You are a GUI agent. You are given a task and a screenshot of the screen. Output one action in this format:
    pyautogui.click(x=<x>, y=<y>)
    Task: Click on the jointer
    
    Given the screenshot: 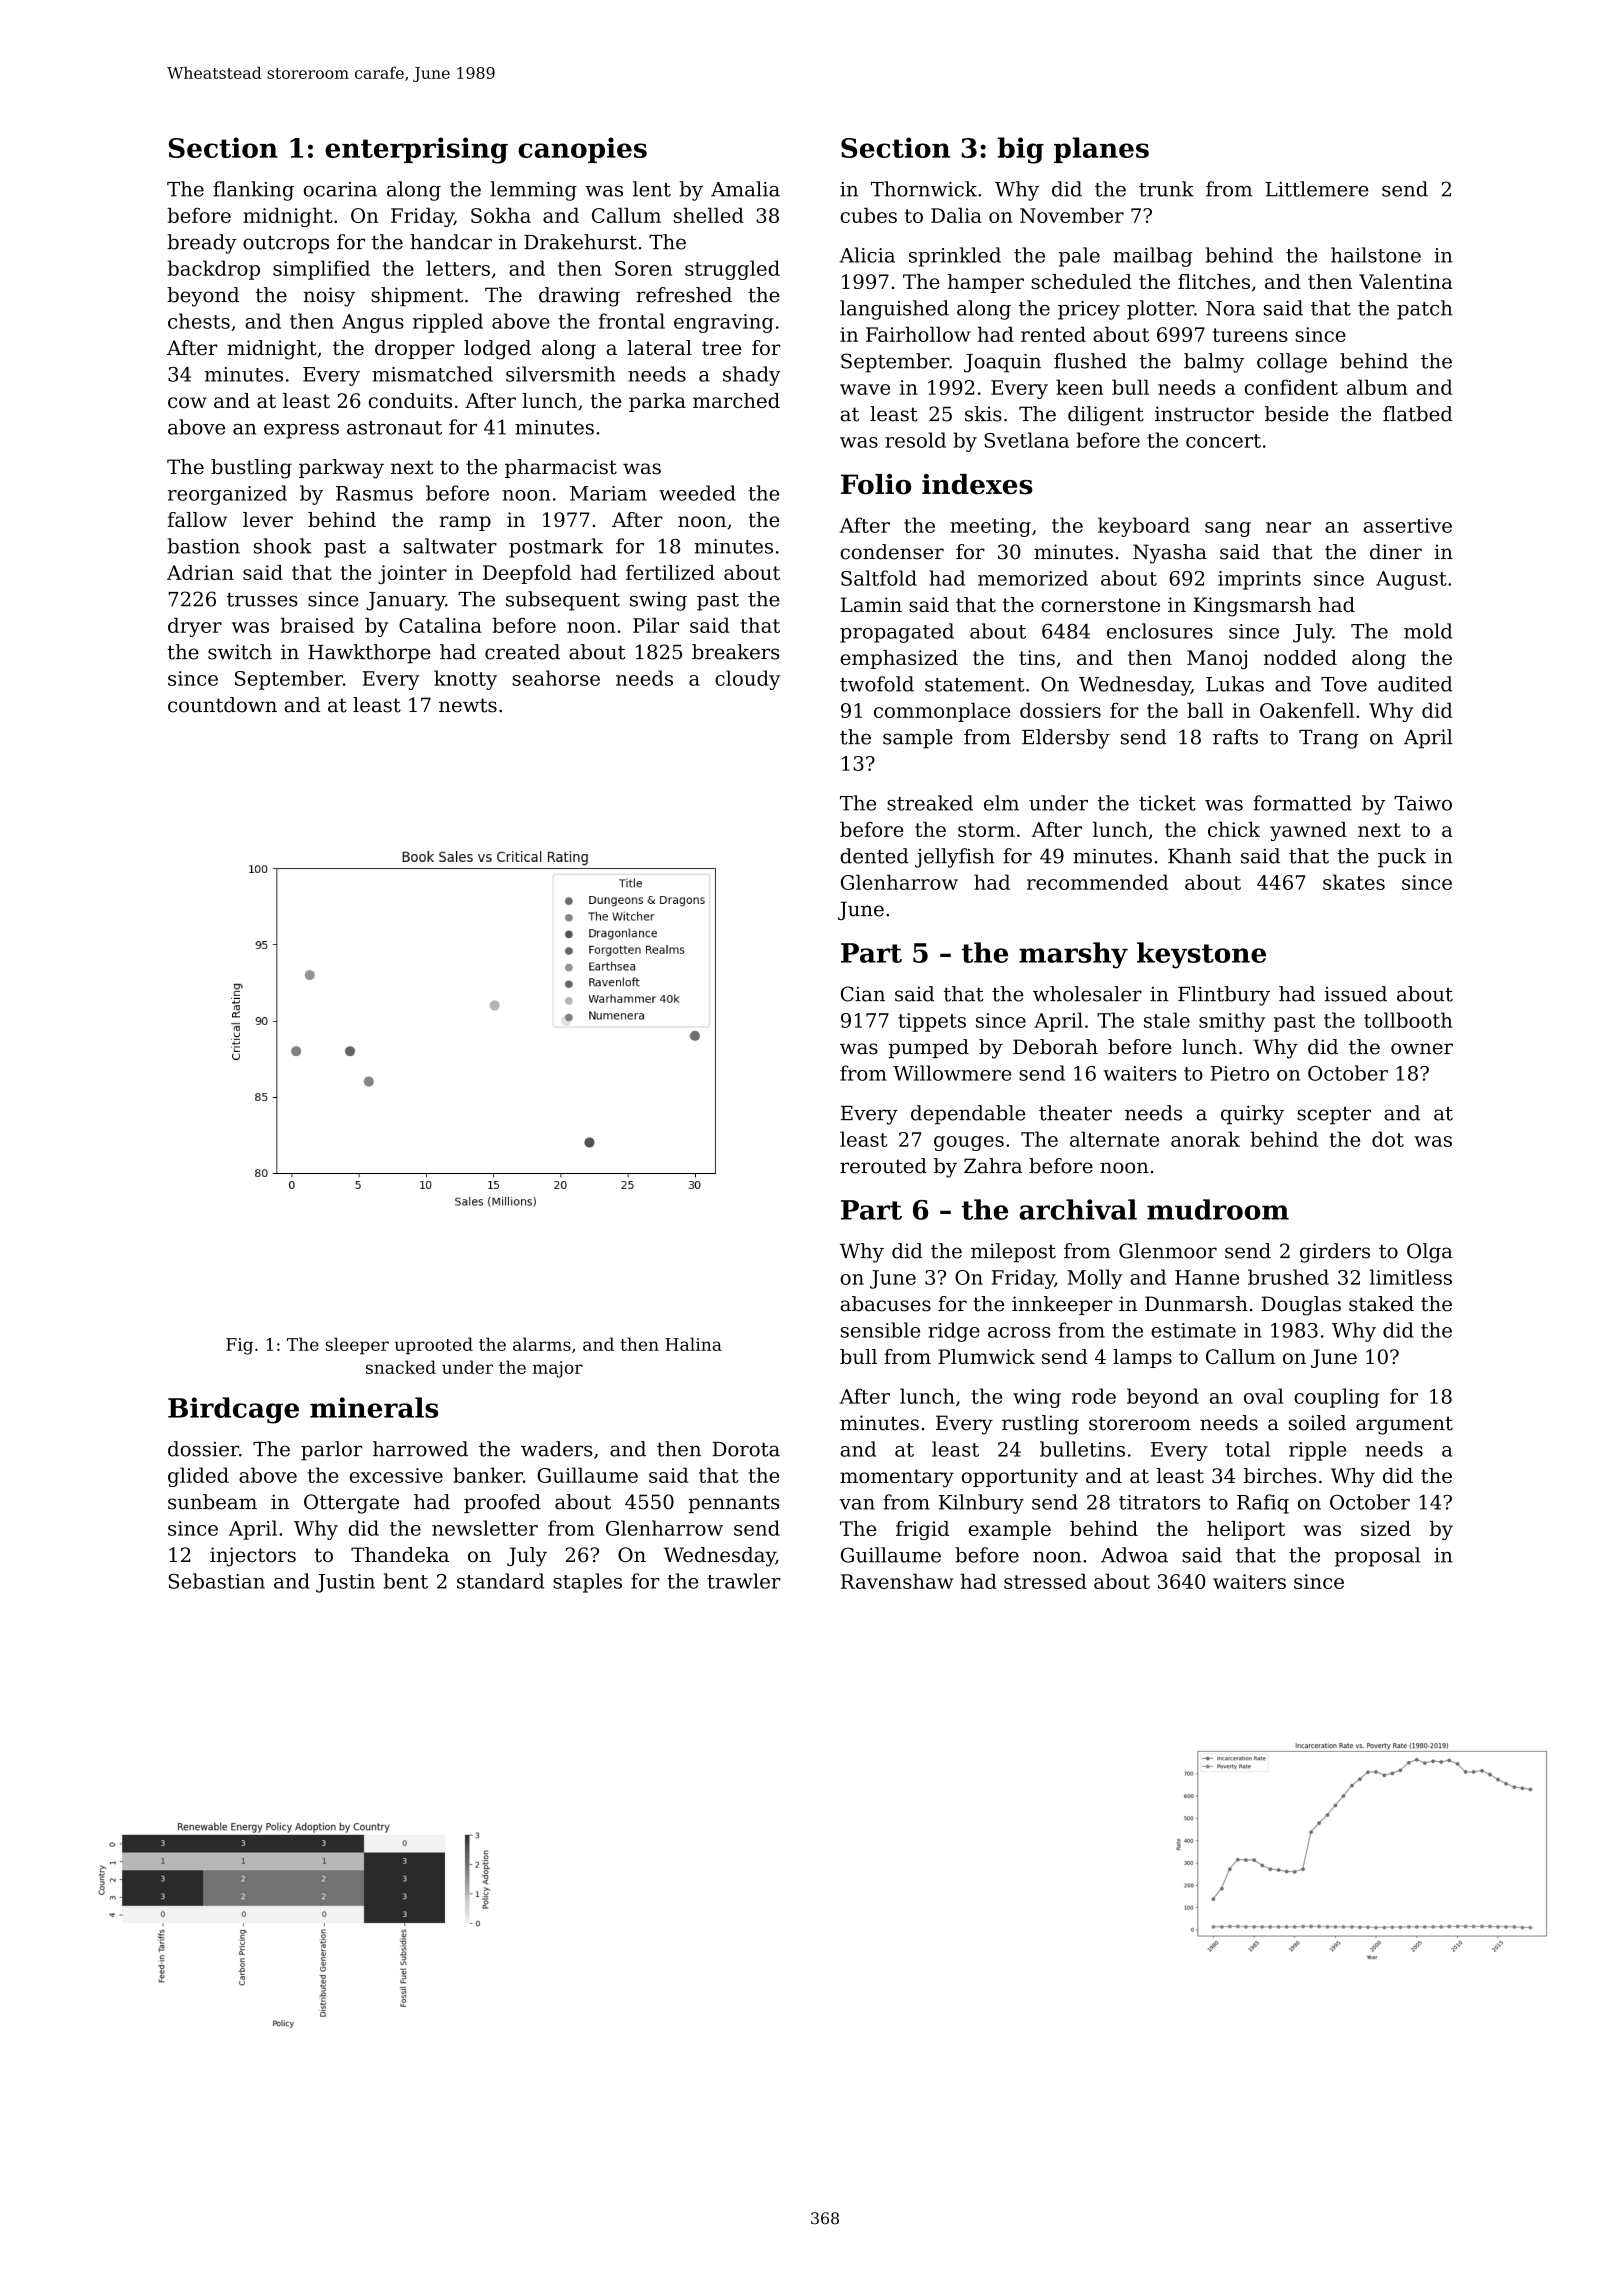 What is the action you would take?
    pyautogui.click(x=412, y=574)
